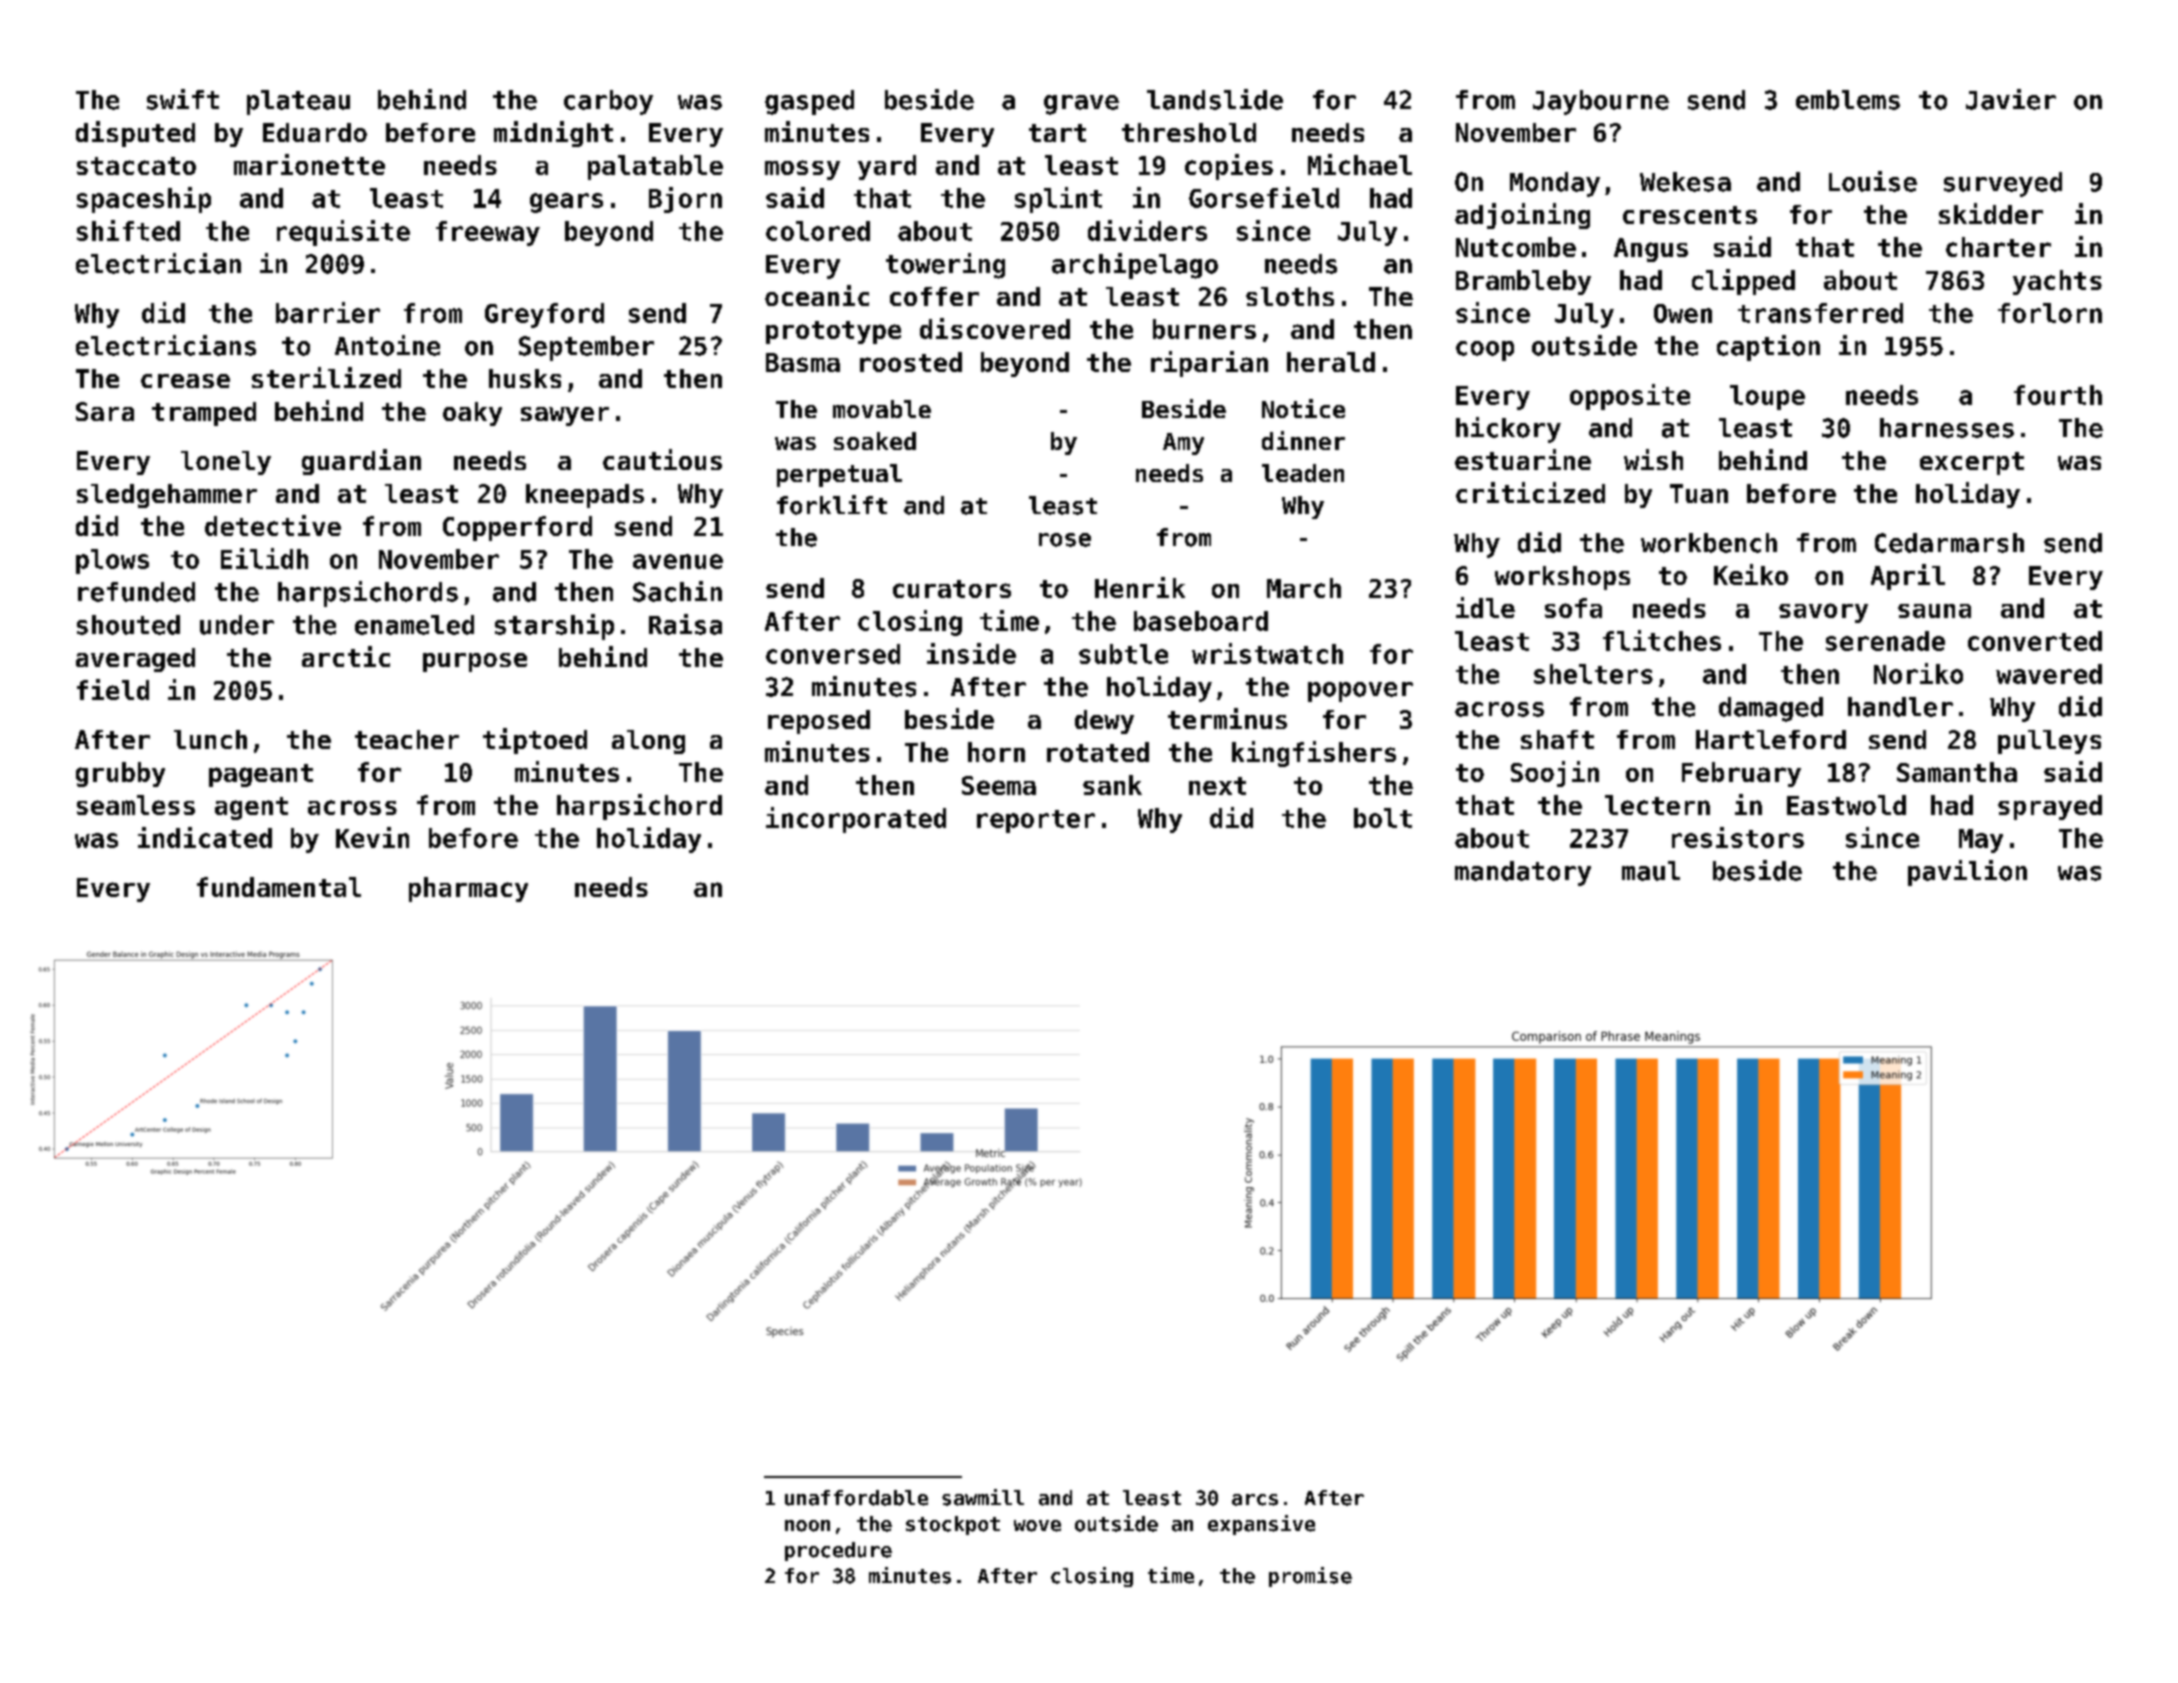 The image size is (2178, 1683). What do you see at coordinates (468, 889) in the screenshot?
I see `pharmacy` at bounding box center [468, 889].
